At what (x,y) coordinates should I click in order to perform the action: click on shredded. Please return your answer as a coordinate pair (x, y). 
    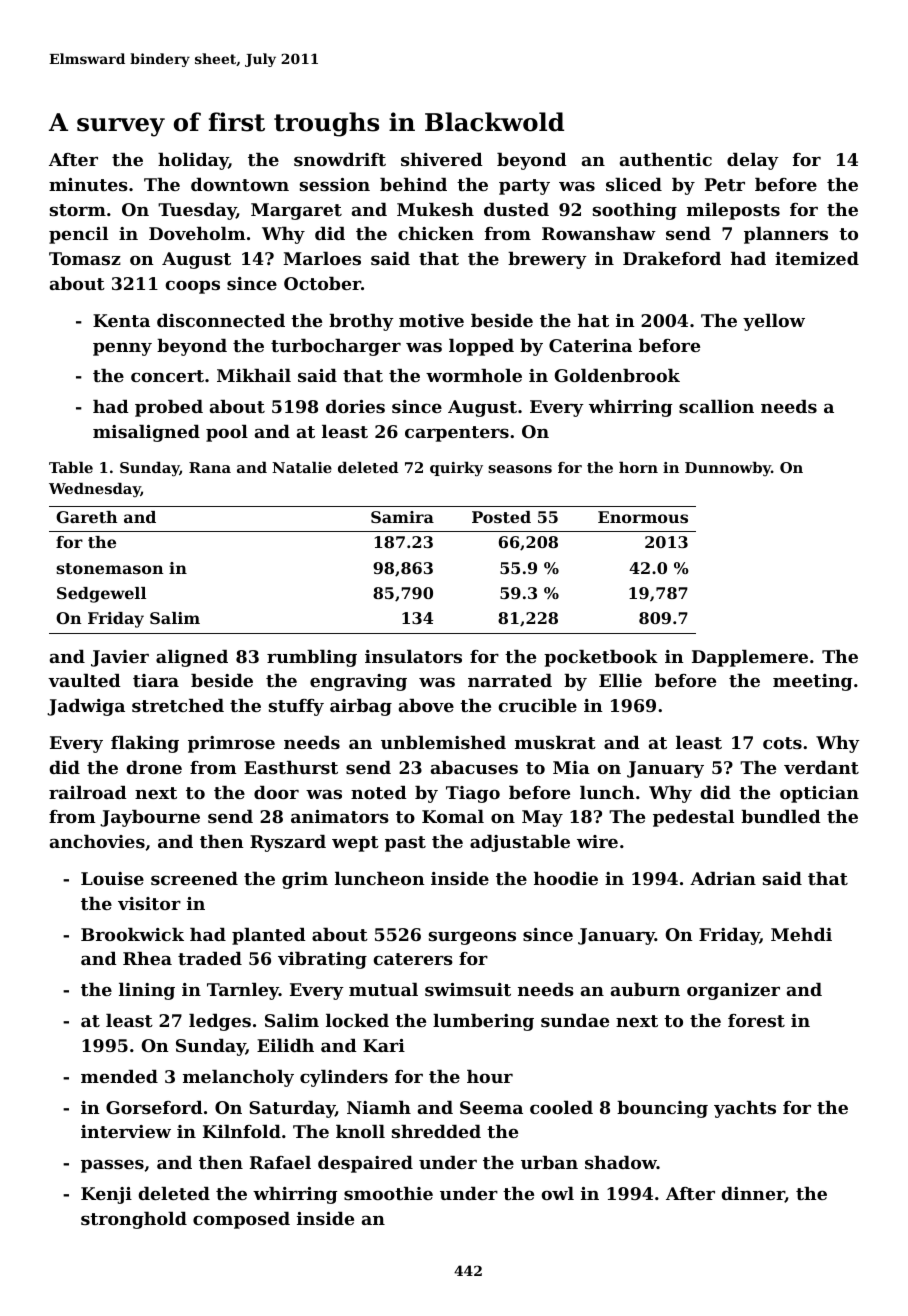
    Looking at the image, I should click on (436, 1131).
